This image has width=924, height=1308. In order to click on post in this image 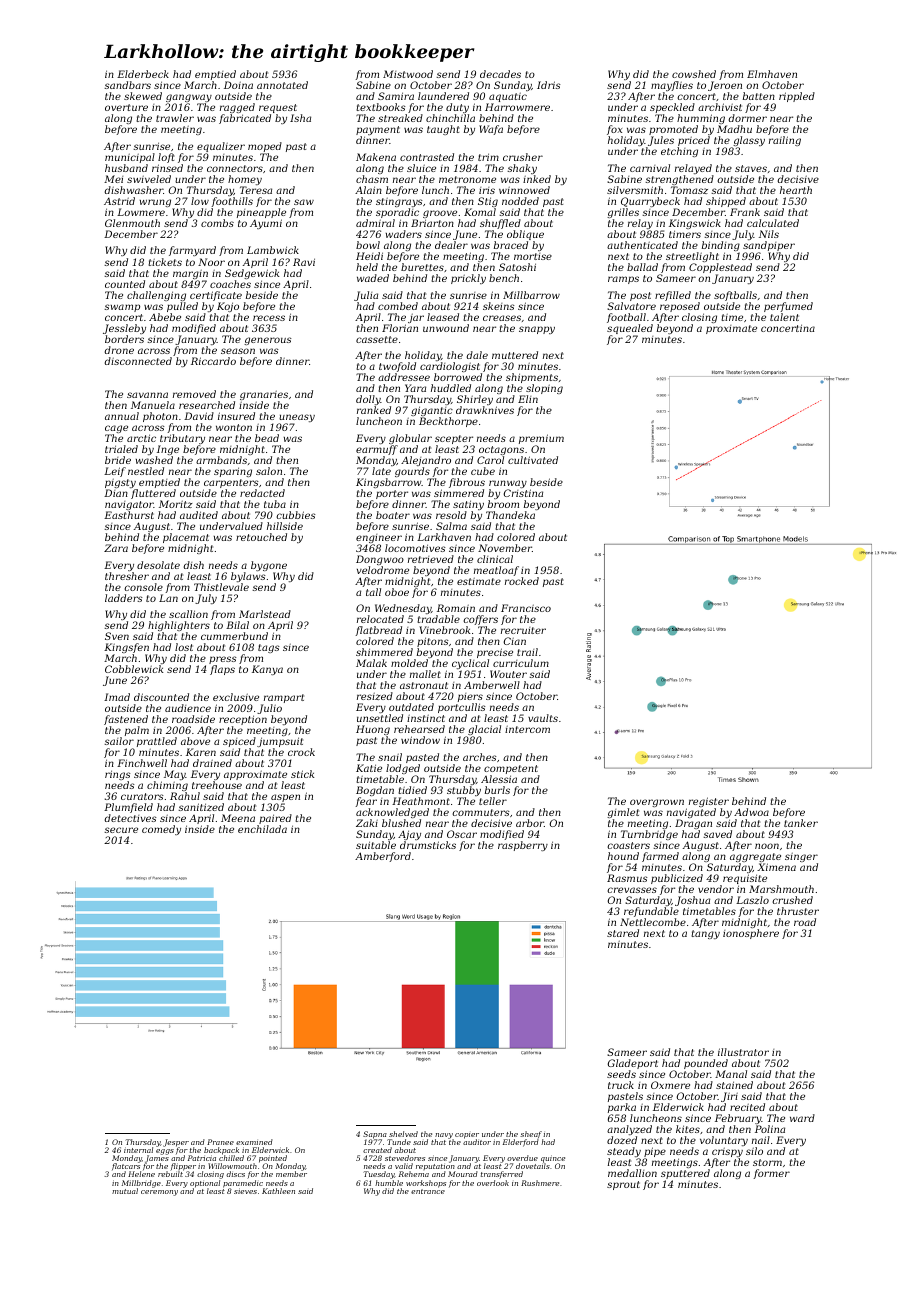, I will do `click(640, 296)`.
